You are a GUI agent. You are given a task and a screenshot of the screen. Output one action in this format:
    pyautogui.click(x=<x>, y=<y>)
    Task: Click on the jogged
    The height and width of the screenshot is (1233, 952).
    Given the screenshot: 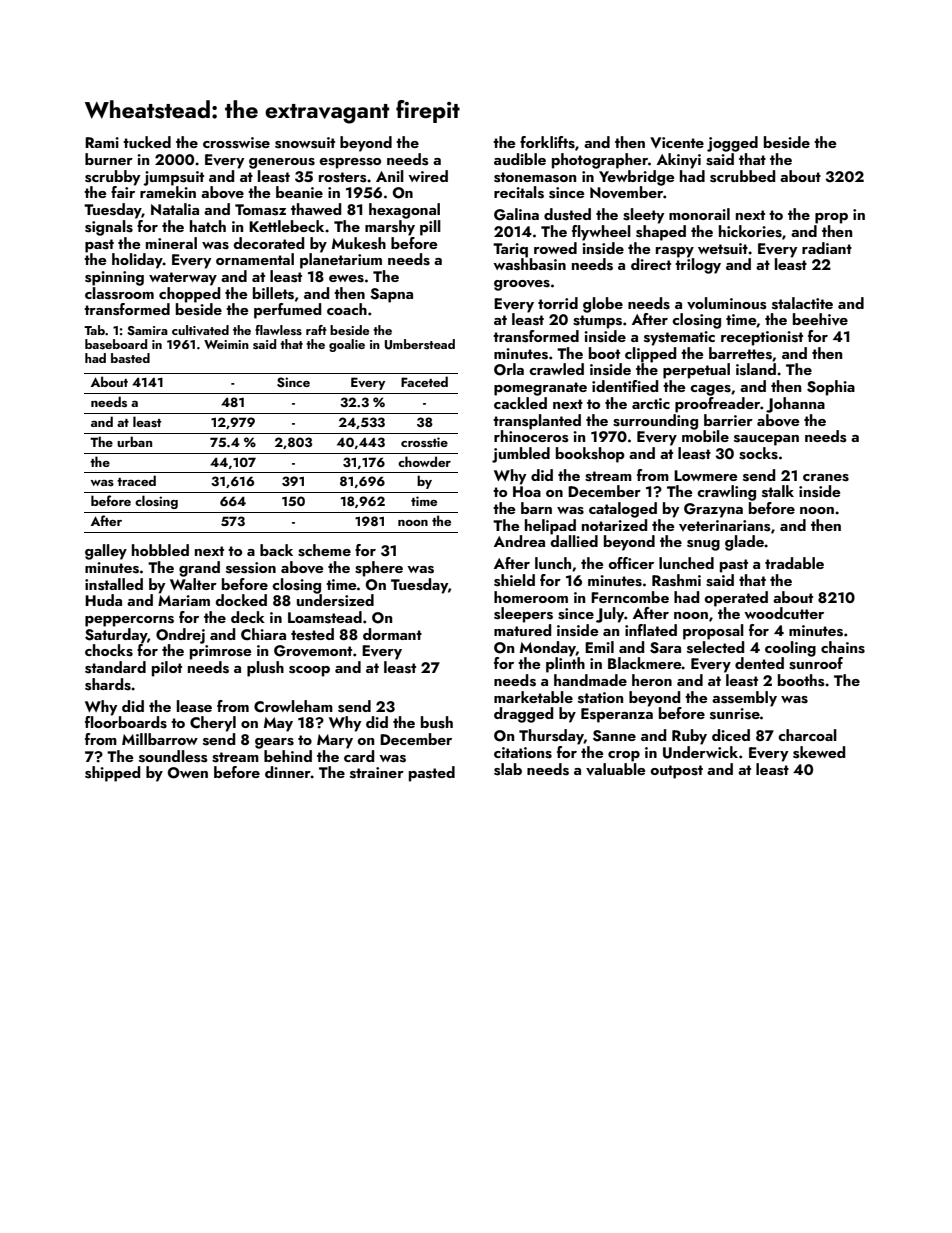 What is the action you would take?
    pyautogui.click(x=732, y=144)
